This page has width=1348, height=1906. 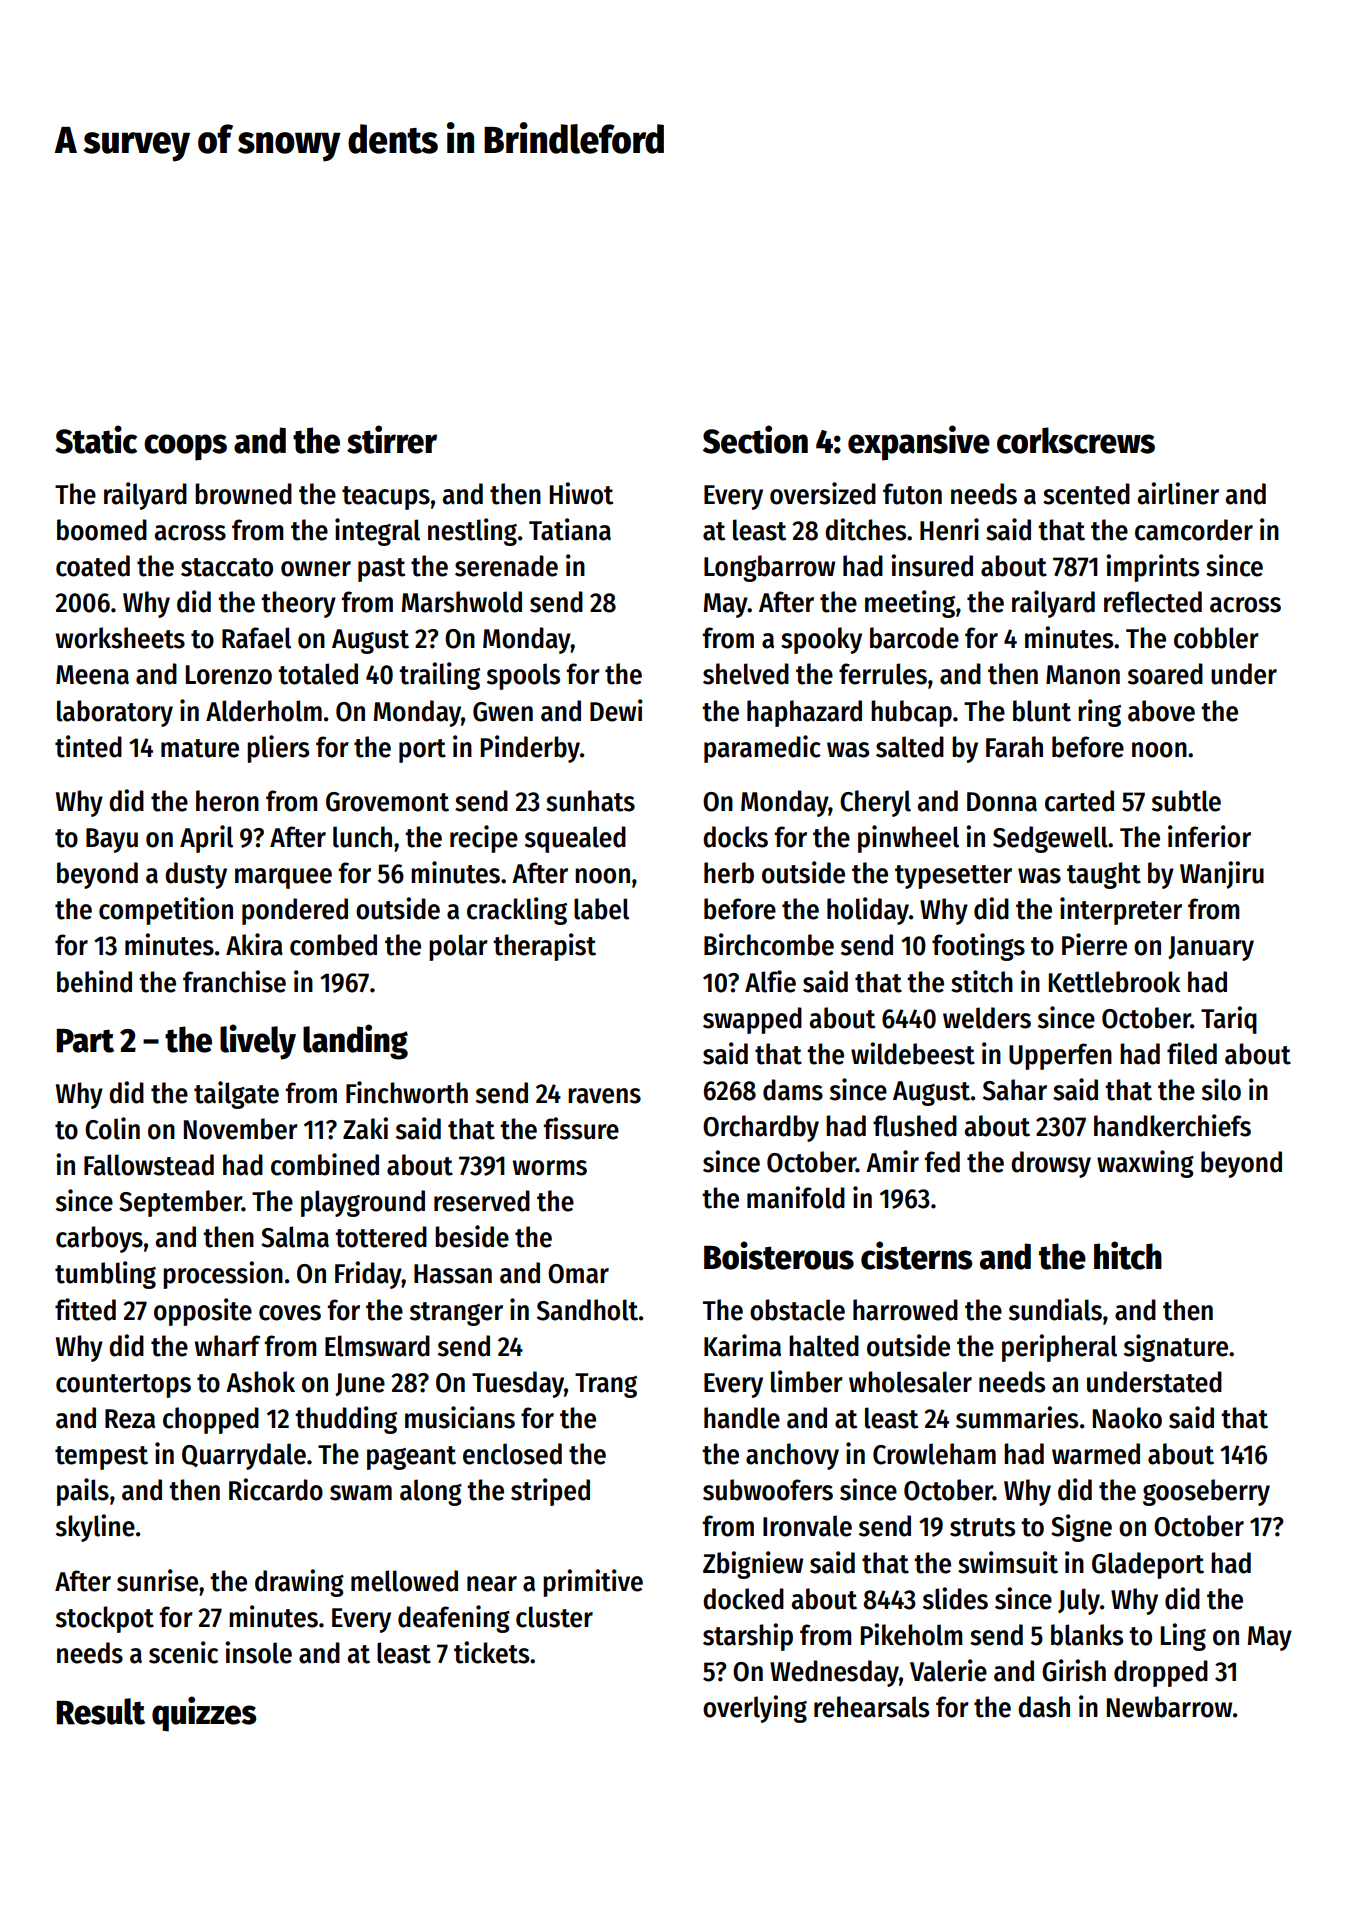 I want to click on corkscrews, so click(x=1076, y=440).
